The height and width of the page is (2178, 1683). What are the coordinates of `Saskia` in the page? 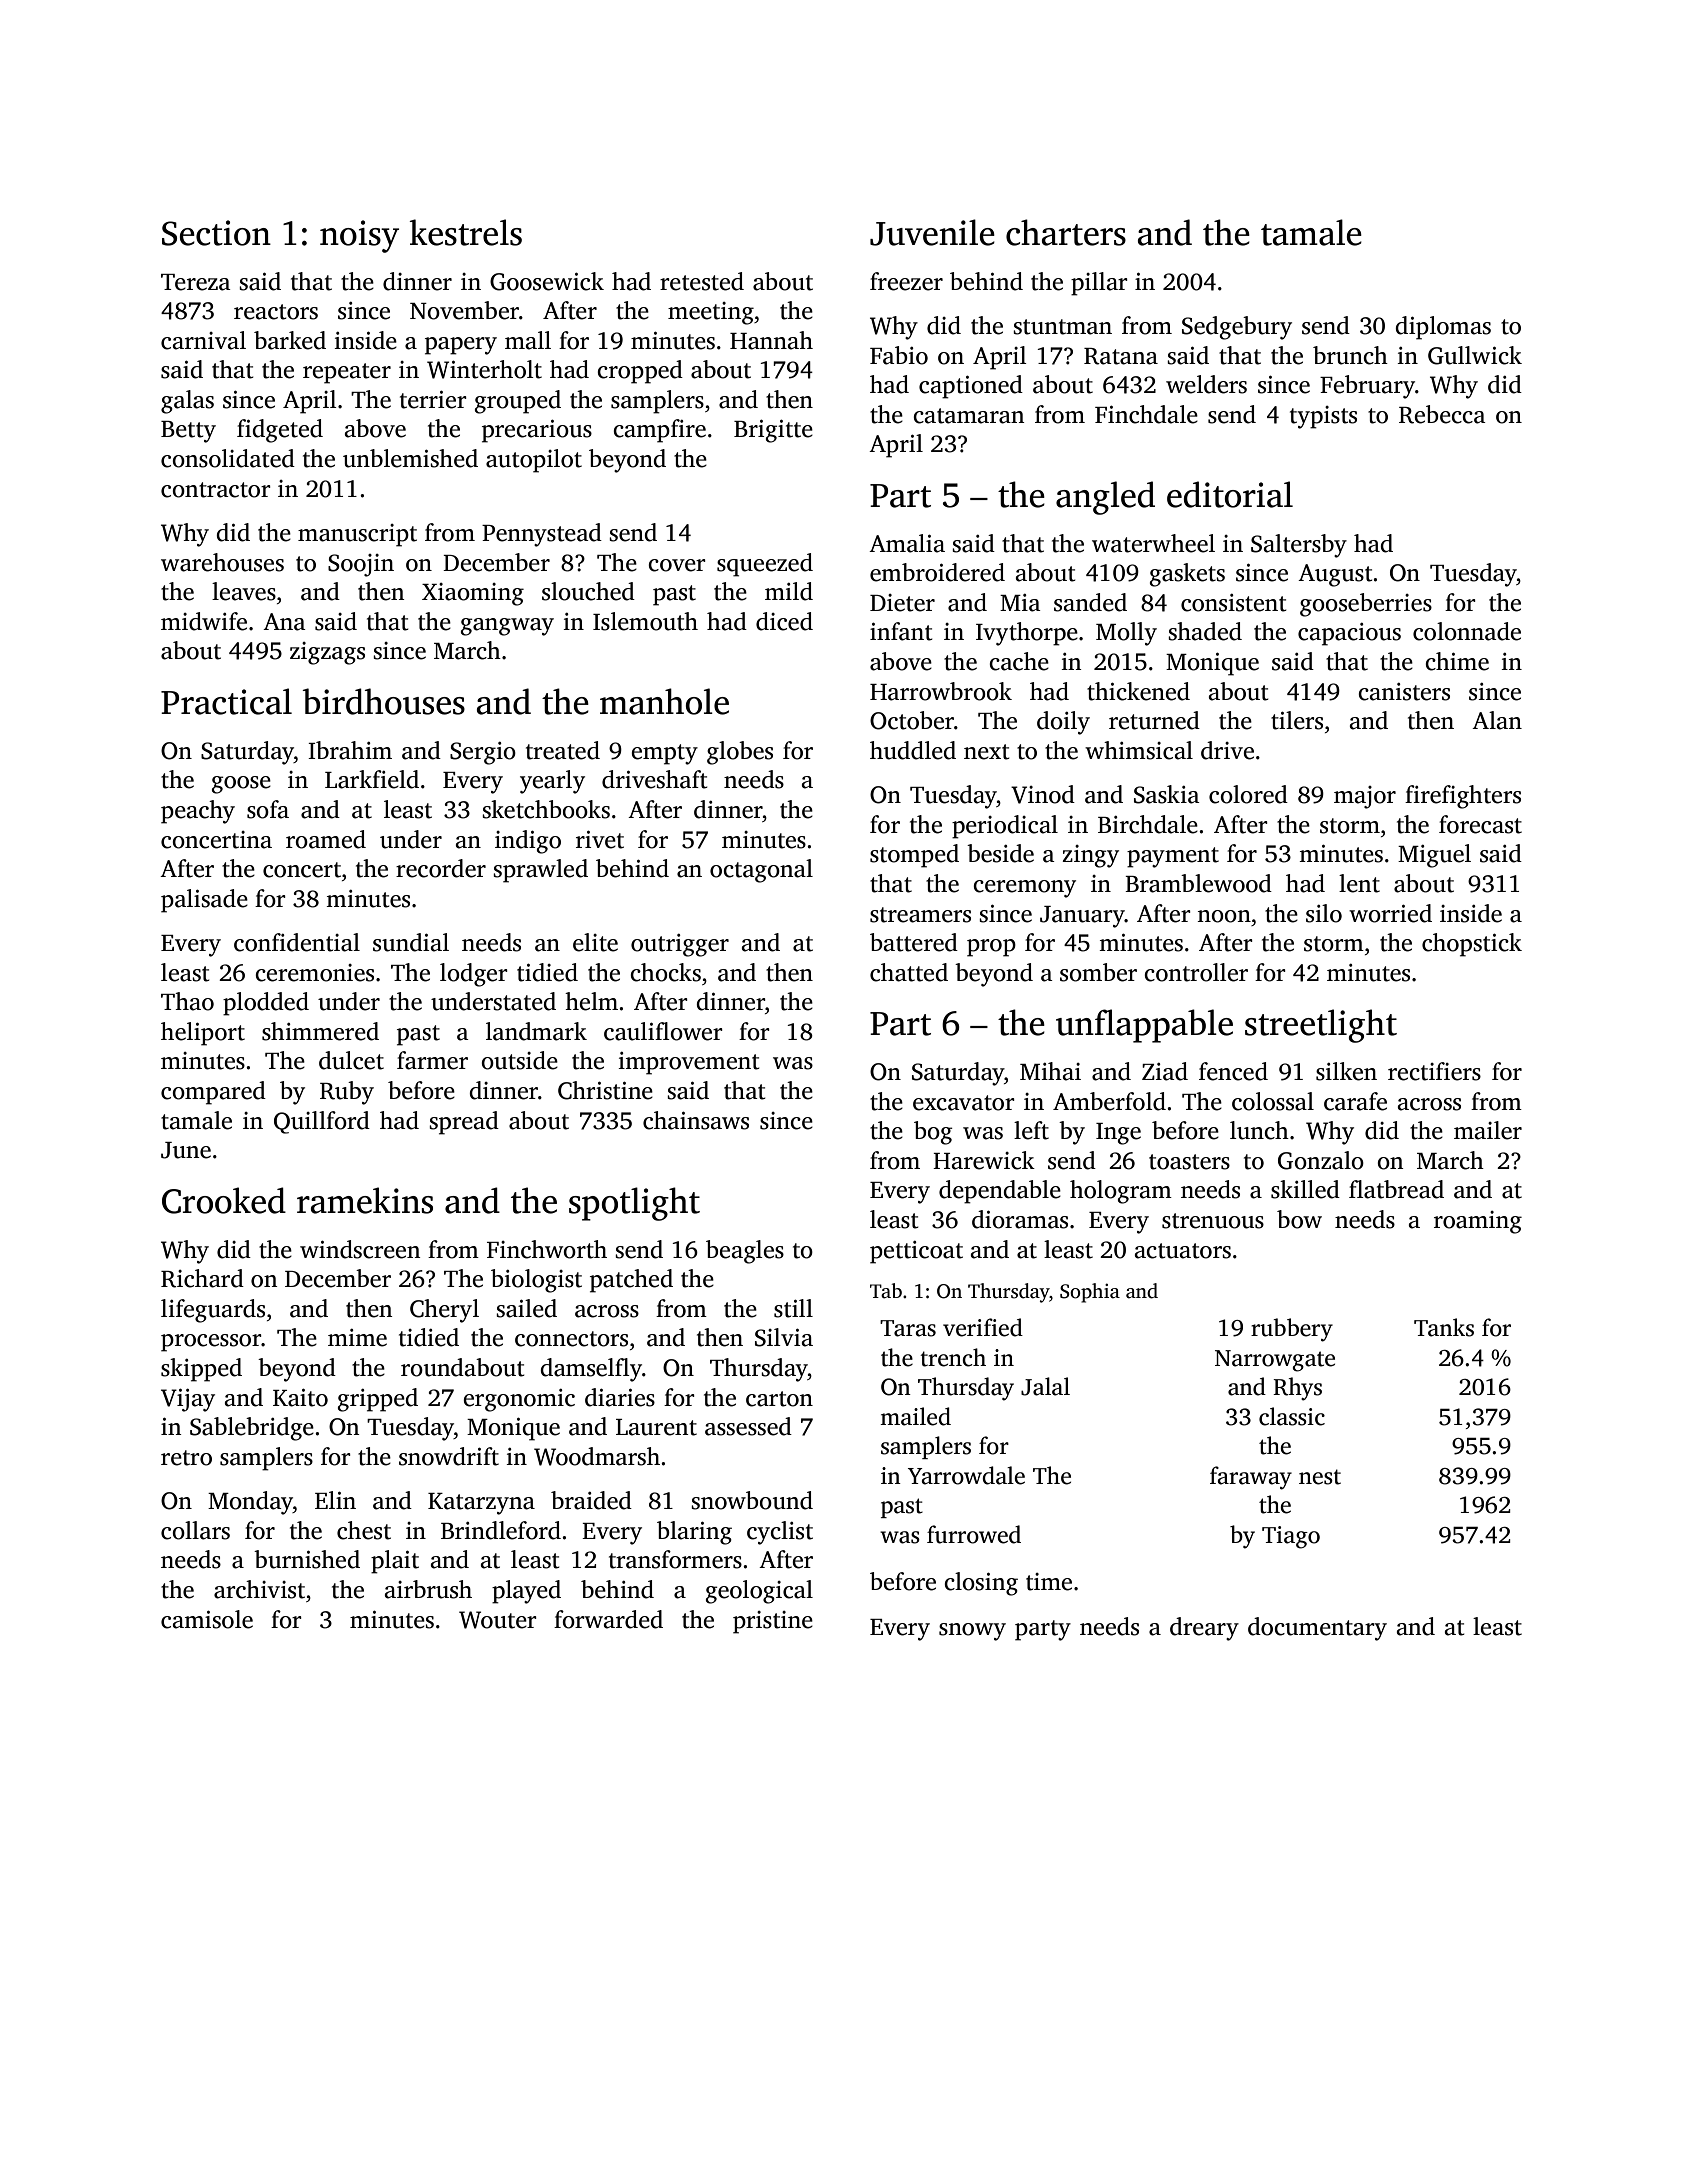 It's located at (1167, 794).
